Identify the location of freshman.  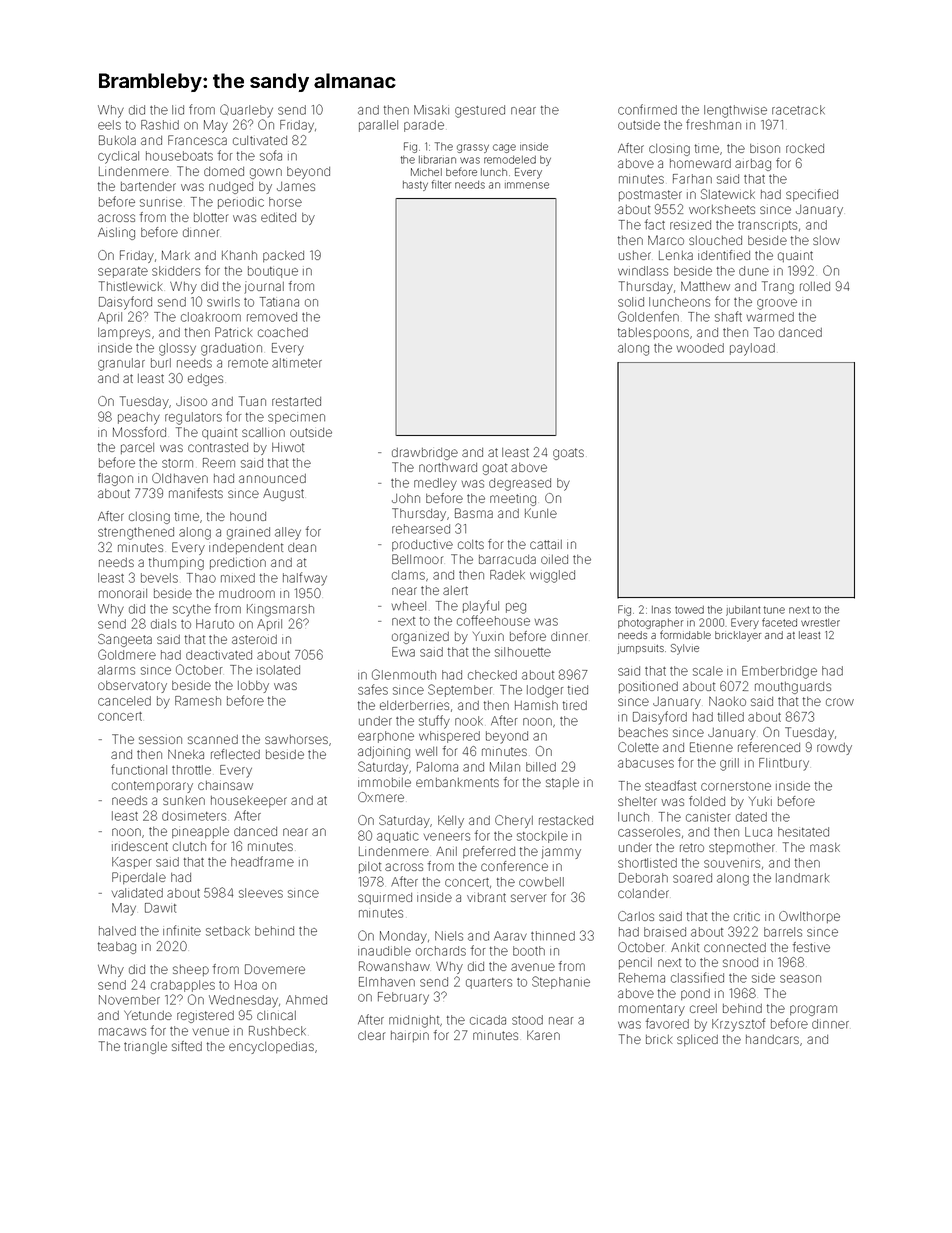
(713, 124).
